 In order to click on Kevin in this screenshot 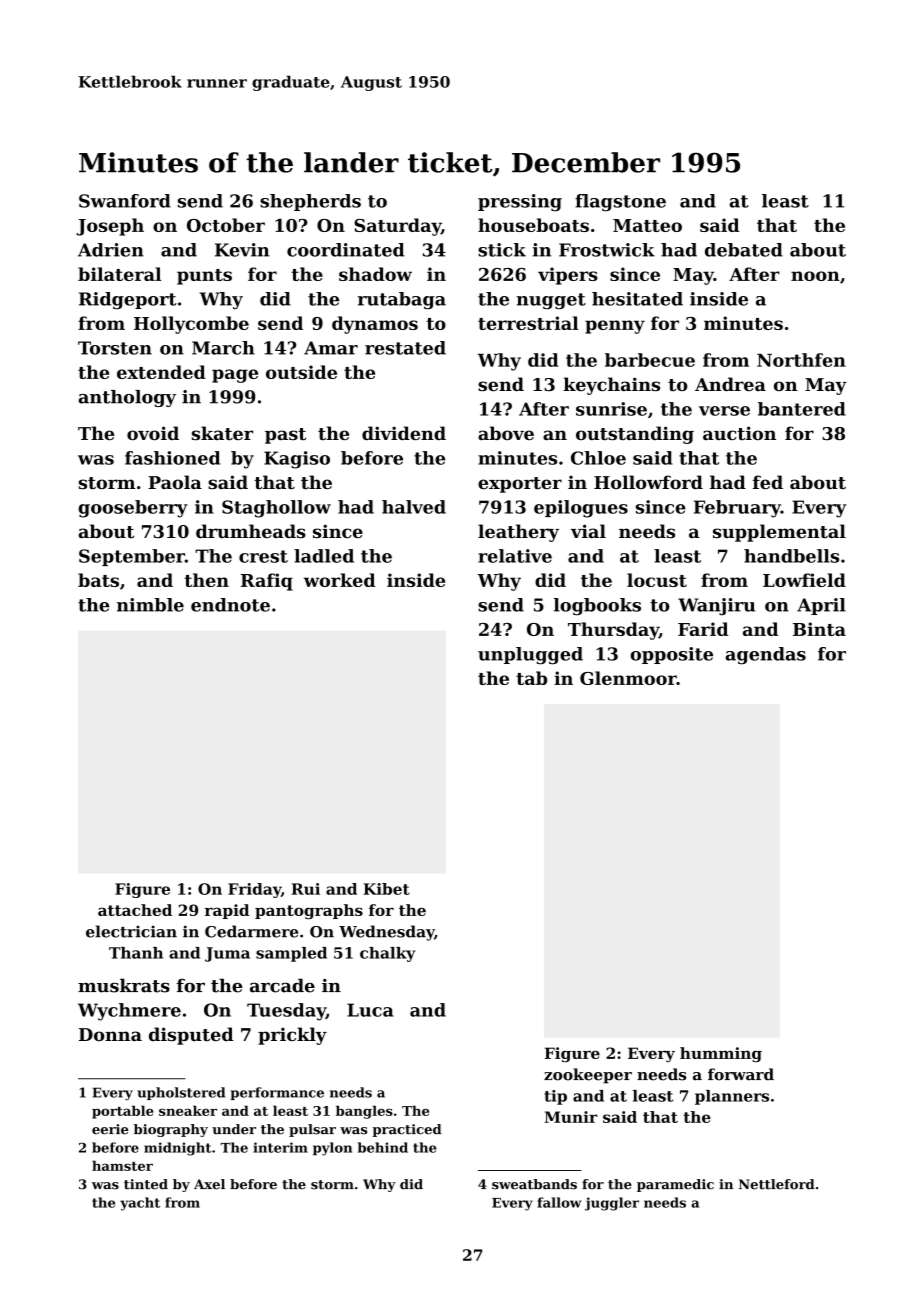, I will do `click(242, 250)`.
